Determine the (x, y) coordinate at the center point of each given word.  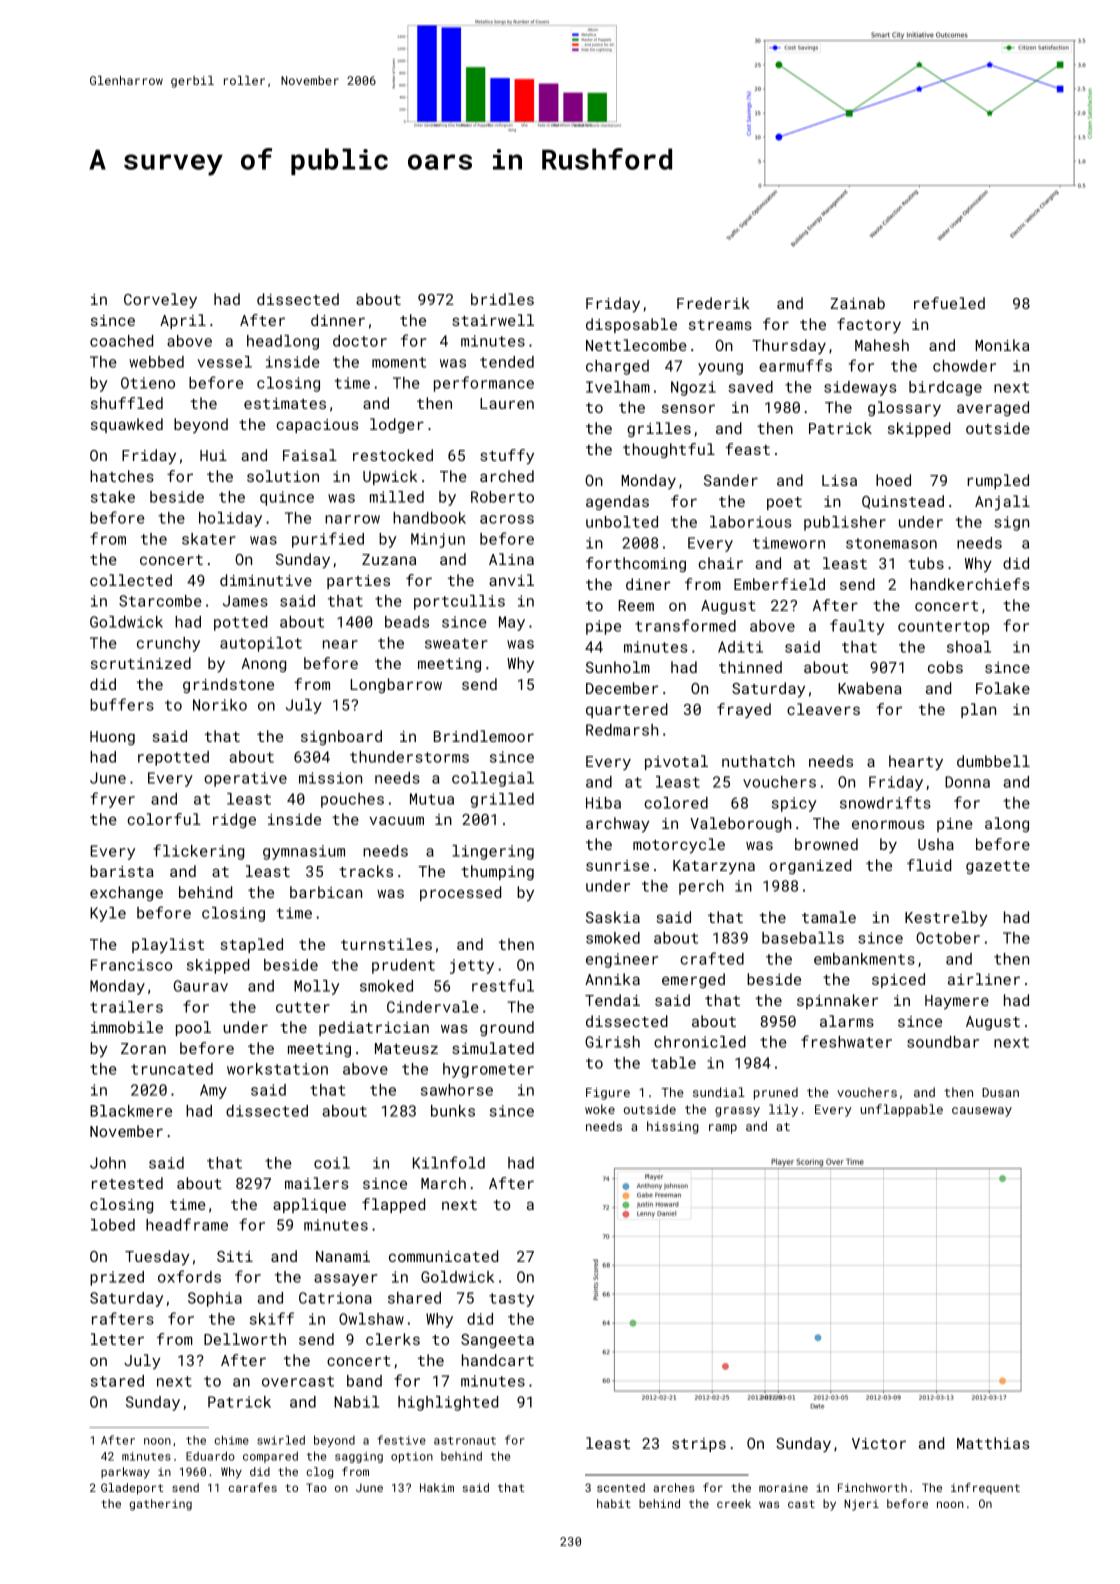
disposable (631, 325)
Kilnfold (449, 1162)
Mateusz (406, 1048)
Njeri (861, 1505)
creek (734, 1503)
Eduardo (210, 1456)
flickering (198, 852)
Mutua (432, 799)
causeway (982, 1112)
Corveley (160, 301)
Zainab (857, 303)
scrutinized (141, 663)
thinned (750, 667)
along (1007, 824)
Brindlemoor (484, 736)
